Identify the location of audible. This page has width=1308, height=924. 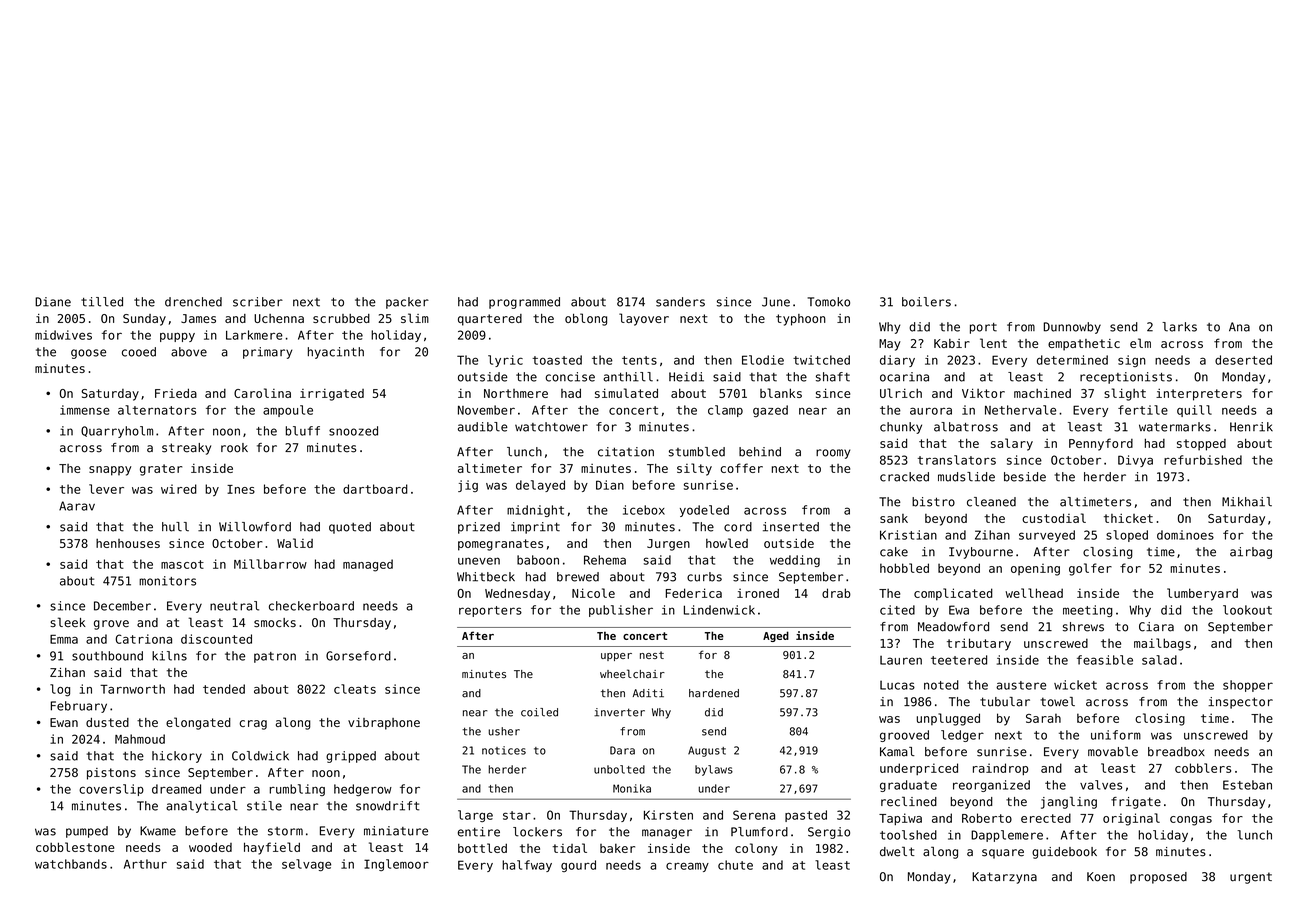
(483, 427).
